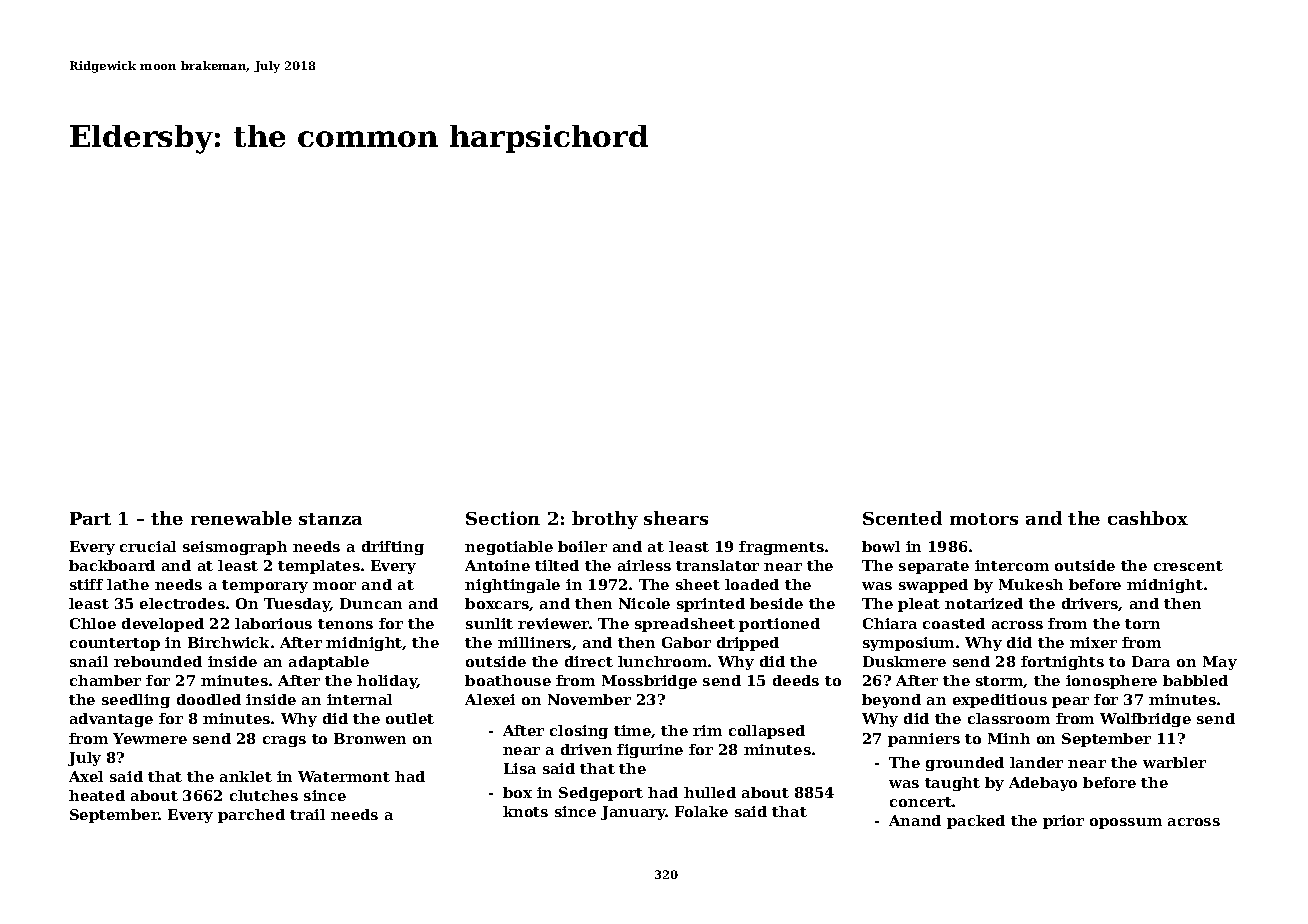 Image resolution: width=1308 pixels, height=924 pixels. I want to click on parched, so click(251, 816).
